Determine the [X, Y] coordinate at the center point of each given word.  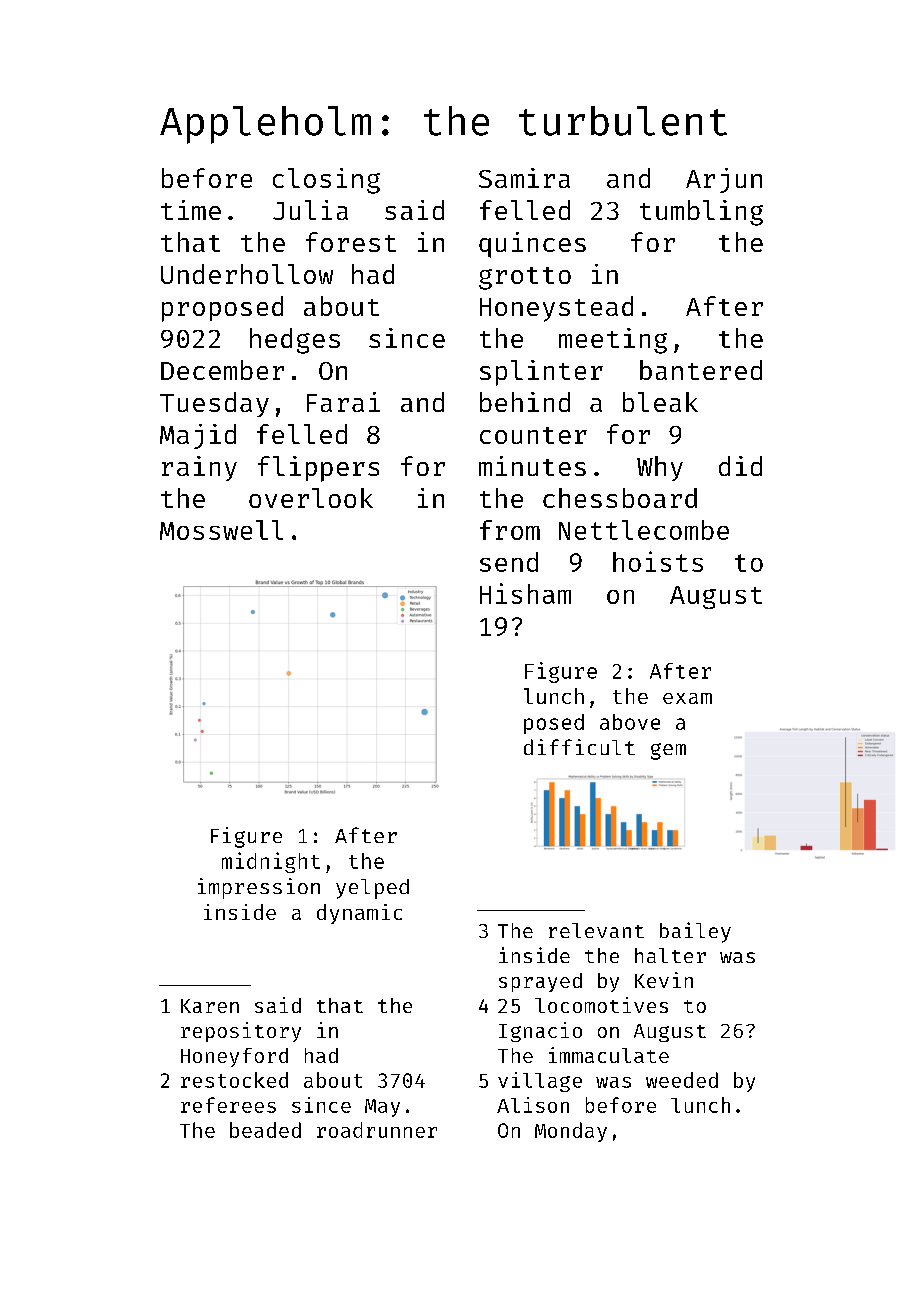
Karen [210, 1006]
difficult [579, 747]
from [510, 530]
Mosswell [221, 530]
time [191, 210]
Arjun [724, 180]
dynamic [359, 914]
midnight [271, 862]
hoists [658, 561]
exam [687, 698]
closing [326, 181]
